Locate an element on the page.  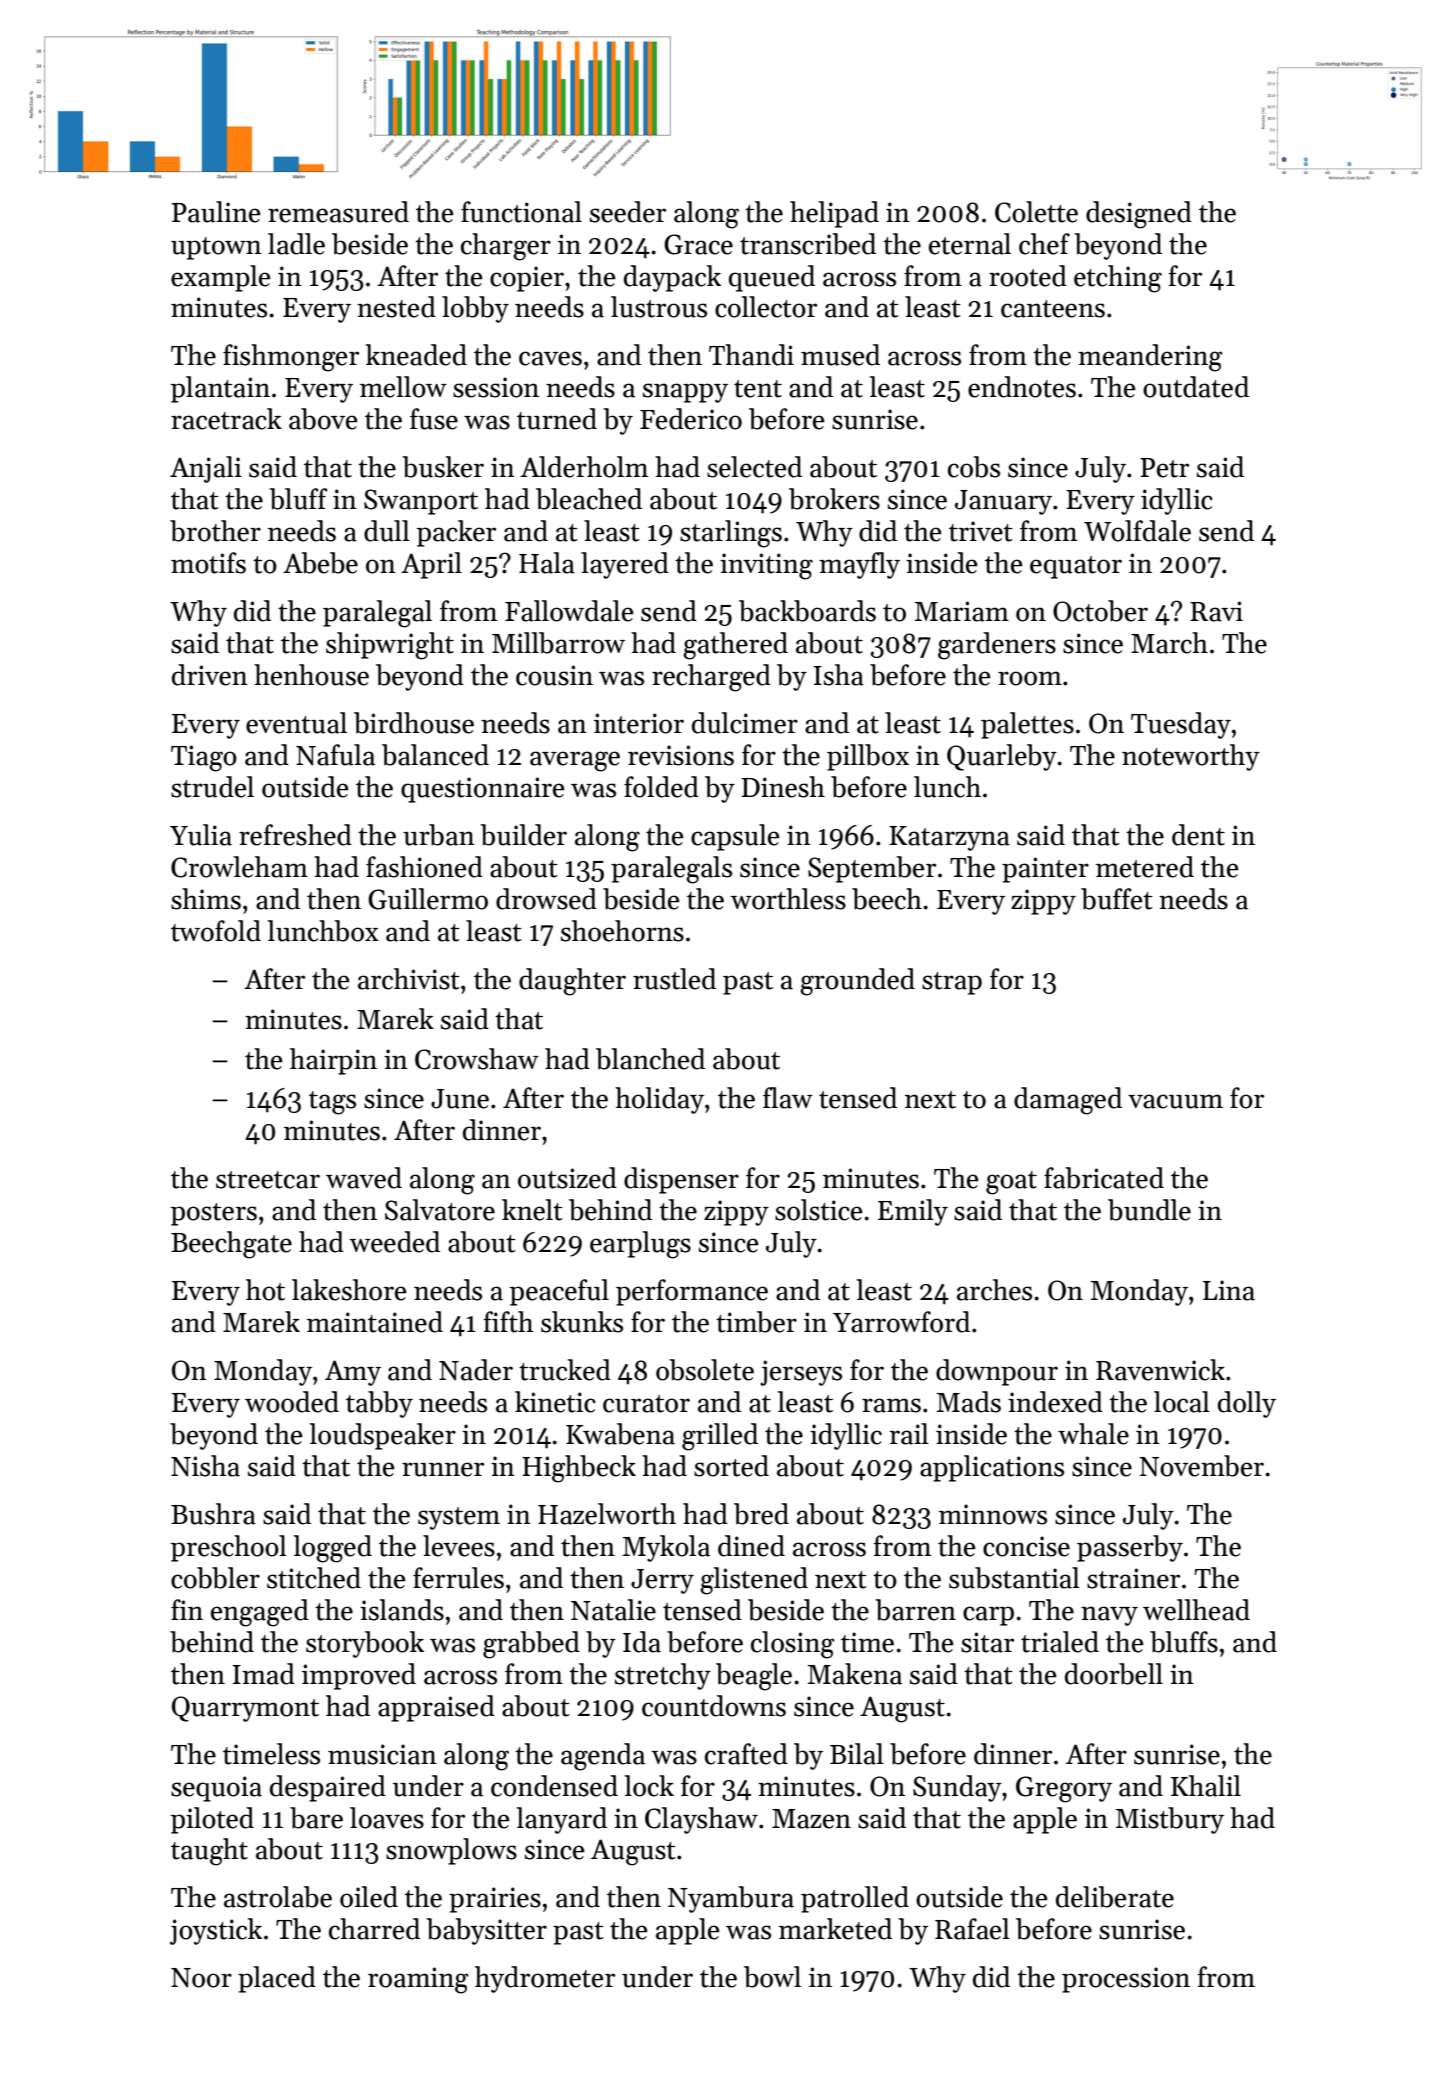
Tiago is located at coordinates (204, 758).
